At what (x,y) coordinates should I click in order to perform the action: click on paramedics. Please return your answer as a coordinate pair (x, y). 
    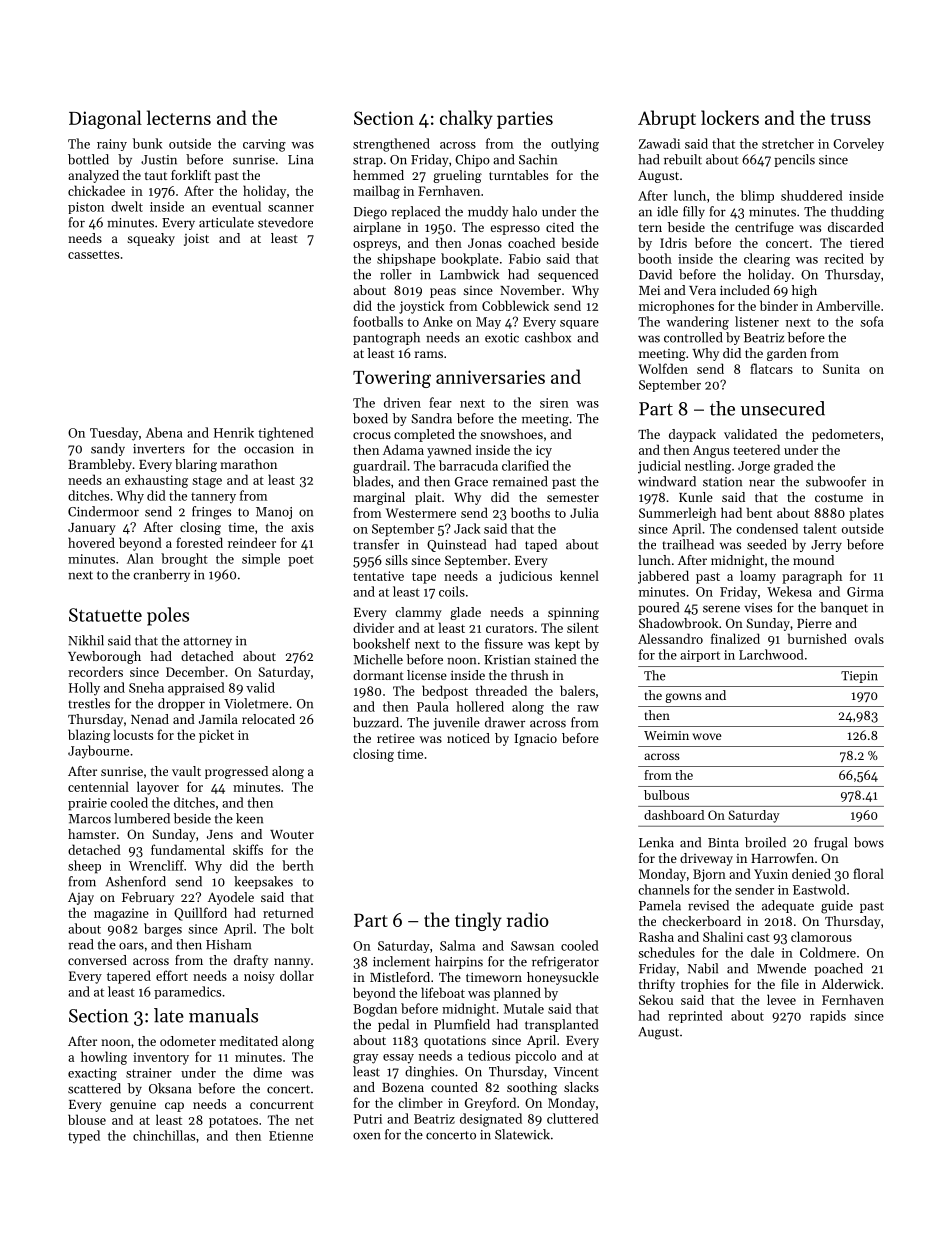
    Looking at the image, I should click on (187, 992).
